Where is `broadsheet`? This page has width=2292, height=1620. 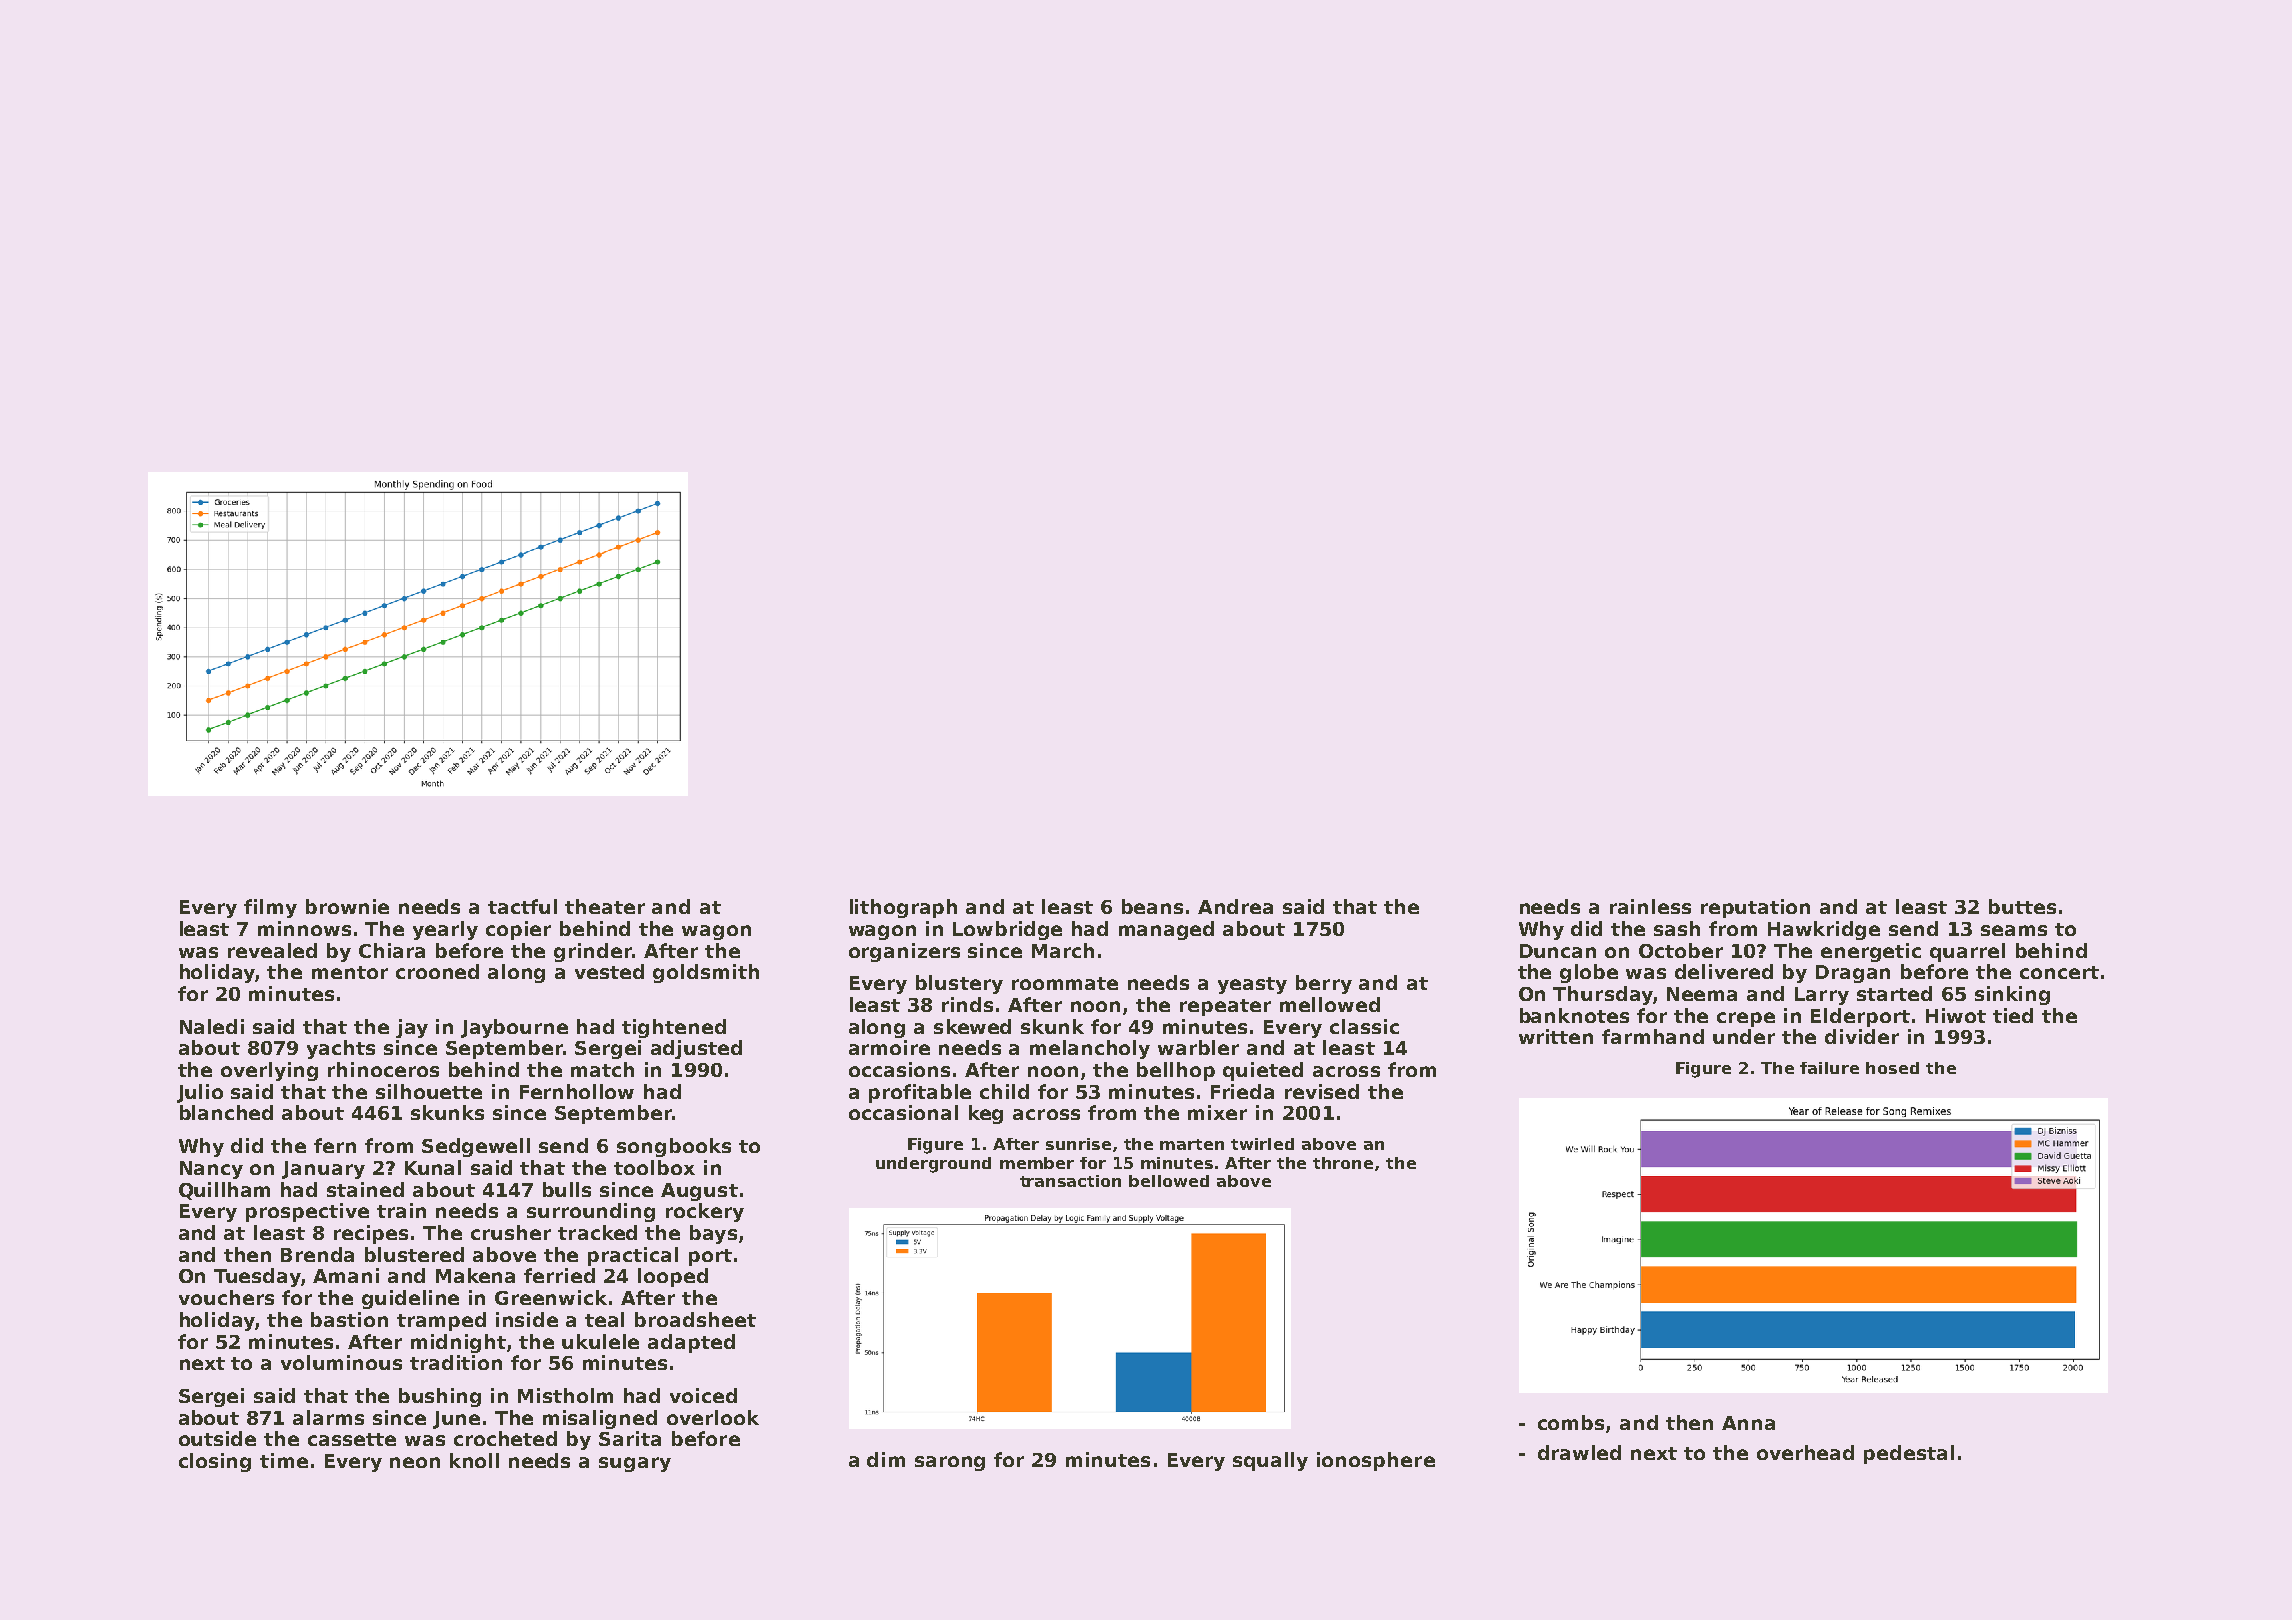
broadsheet is located at coordinates (695, 1319).
